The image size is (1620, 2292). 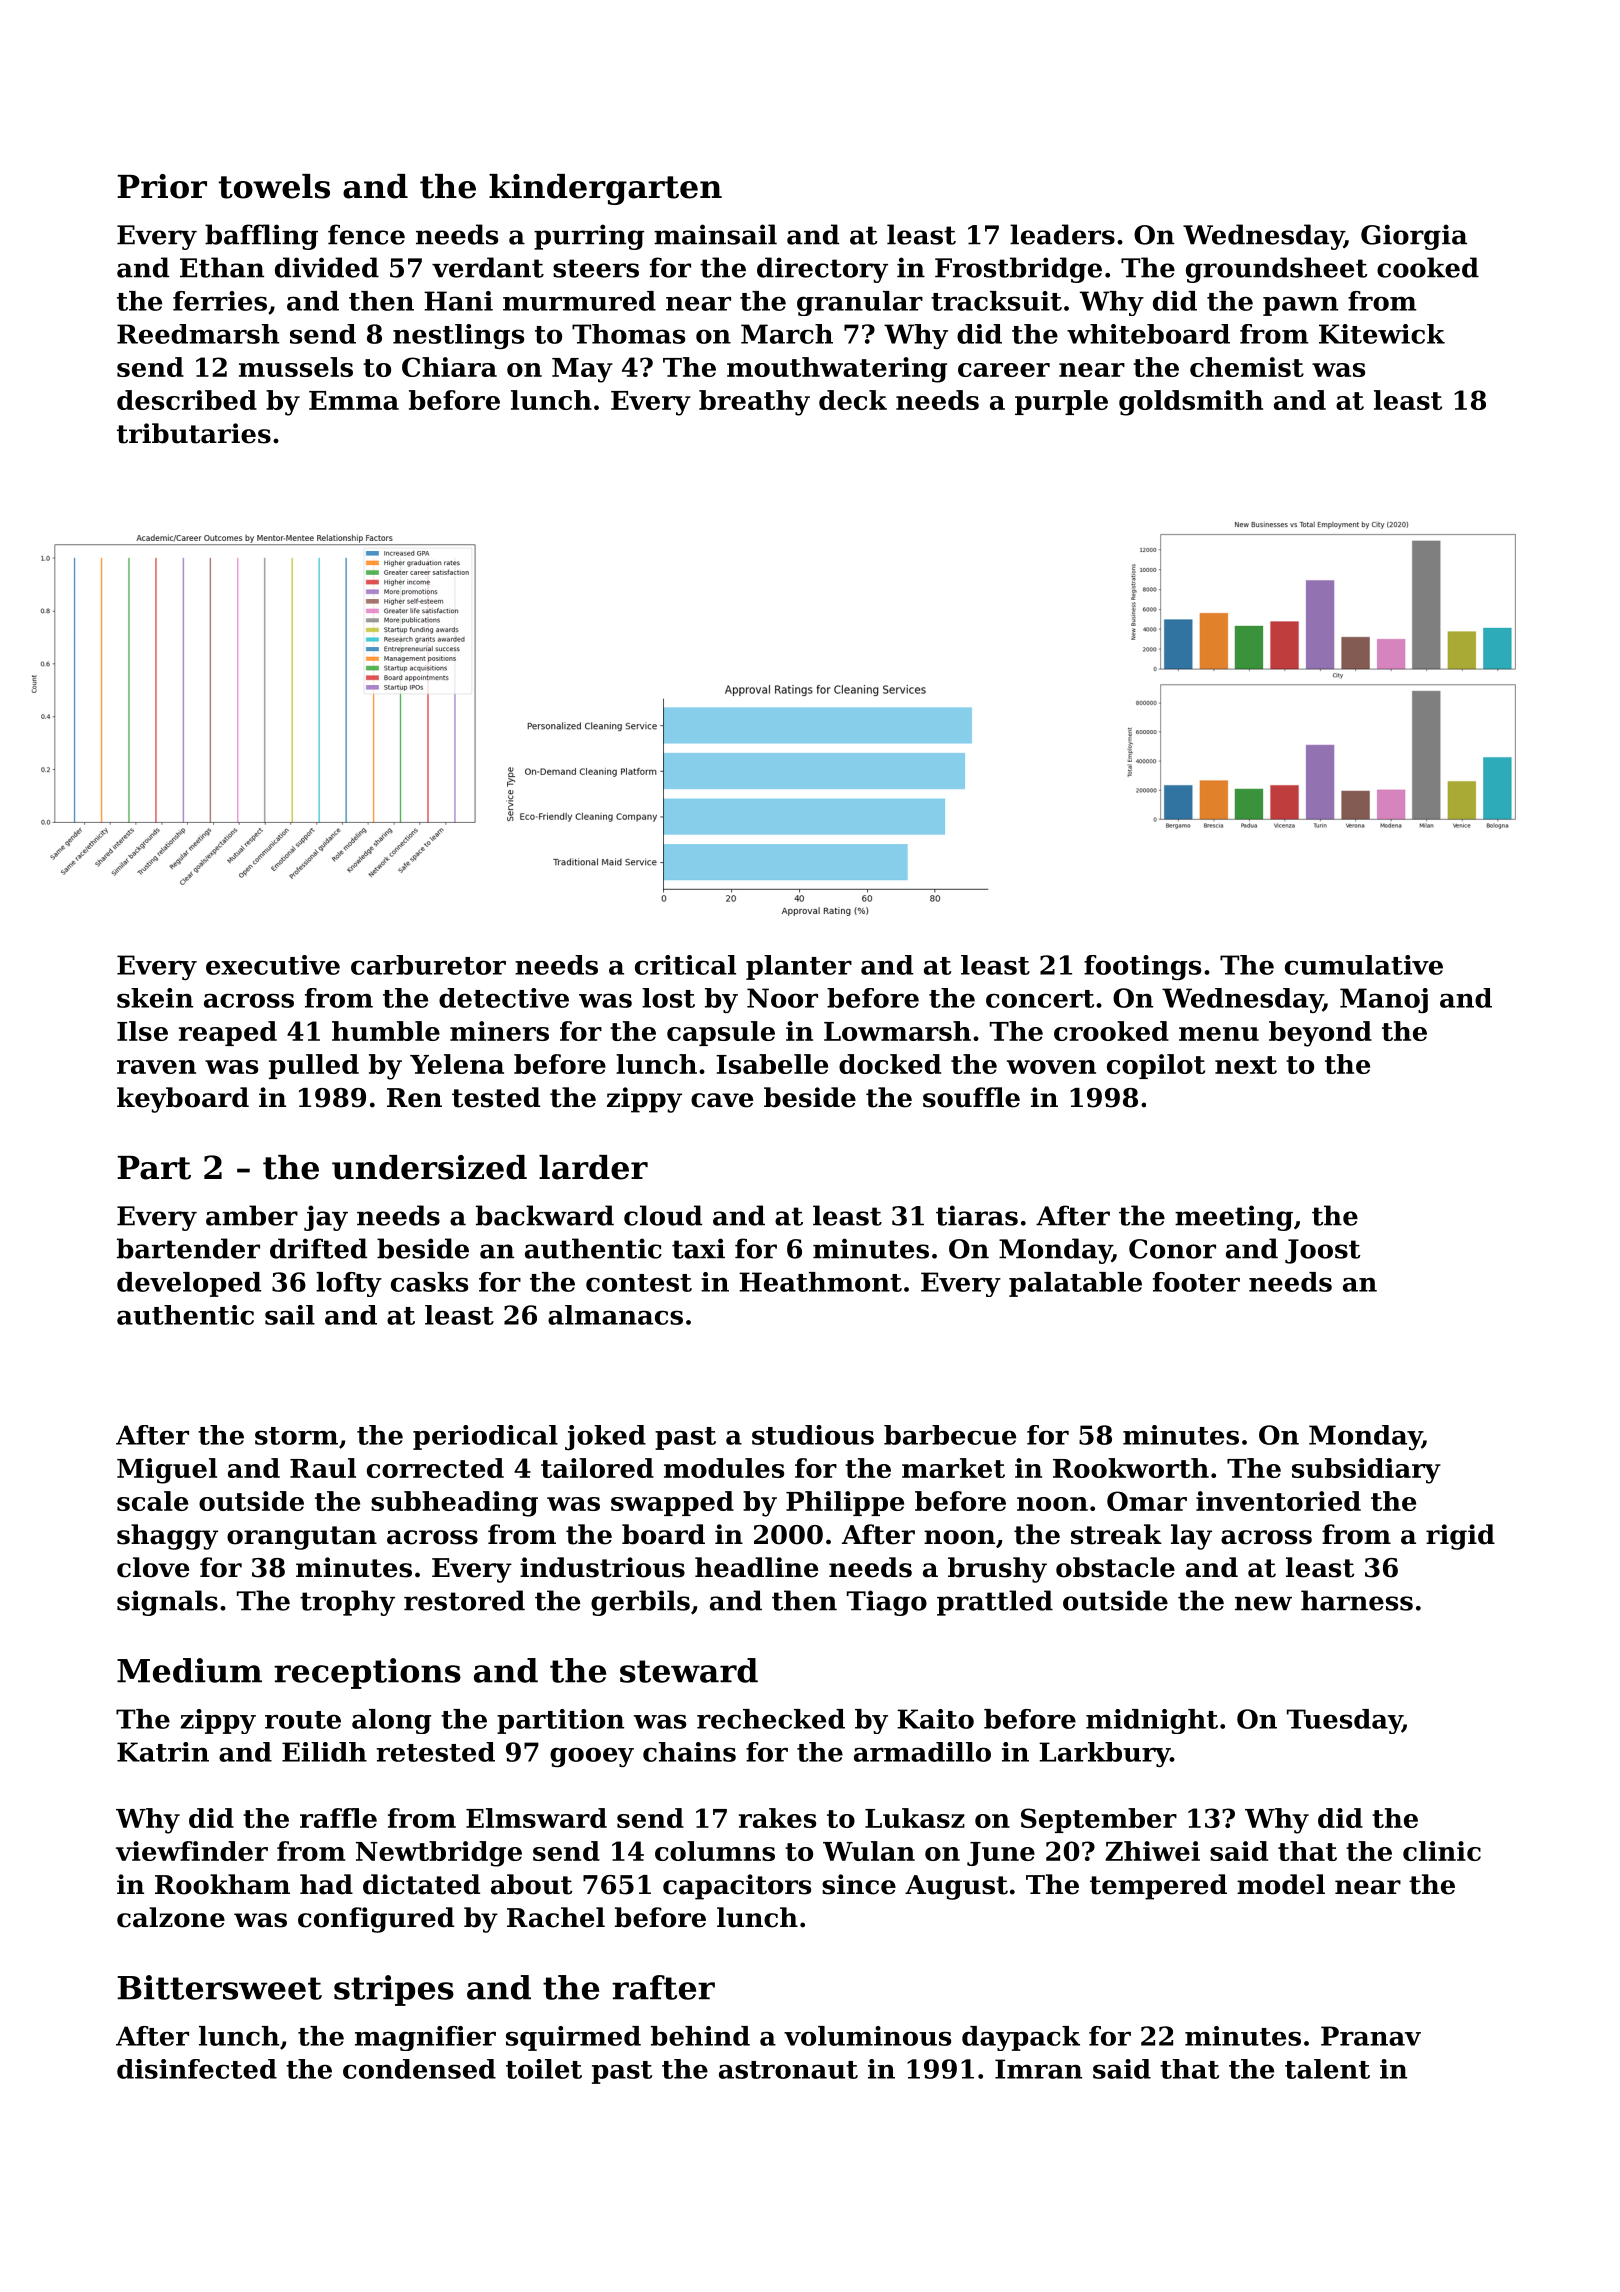 I want to click on Manoj, so click(x=1384, y=1000).
